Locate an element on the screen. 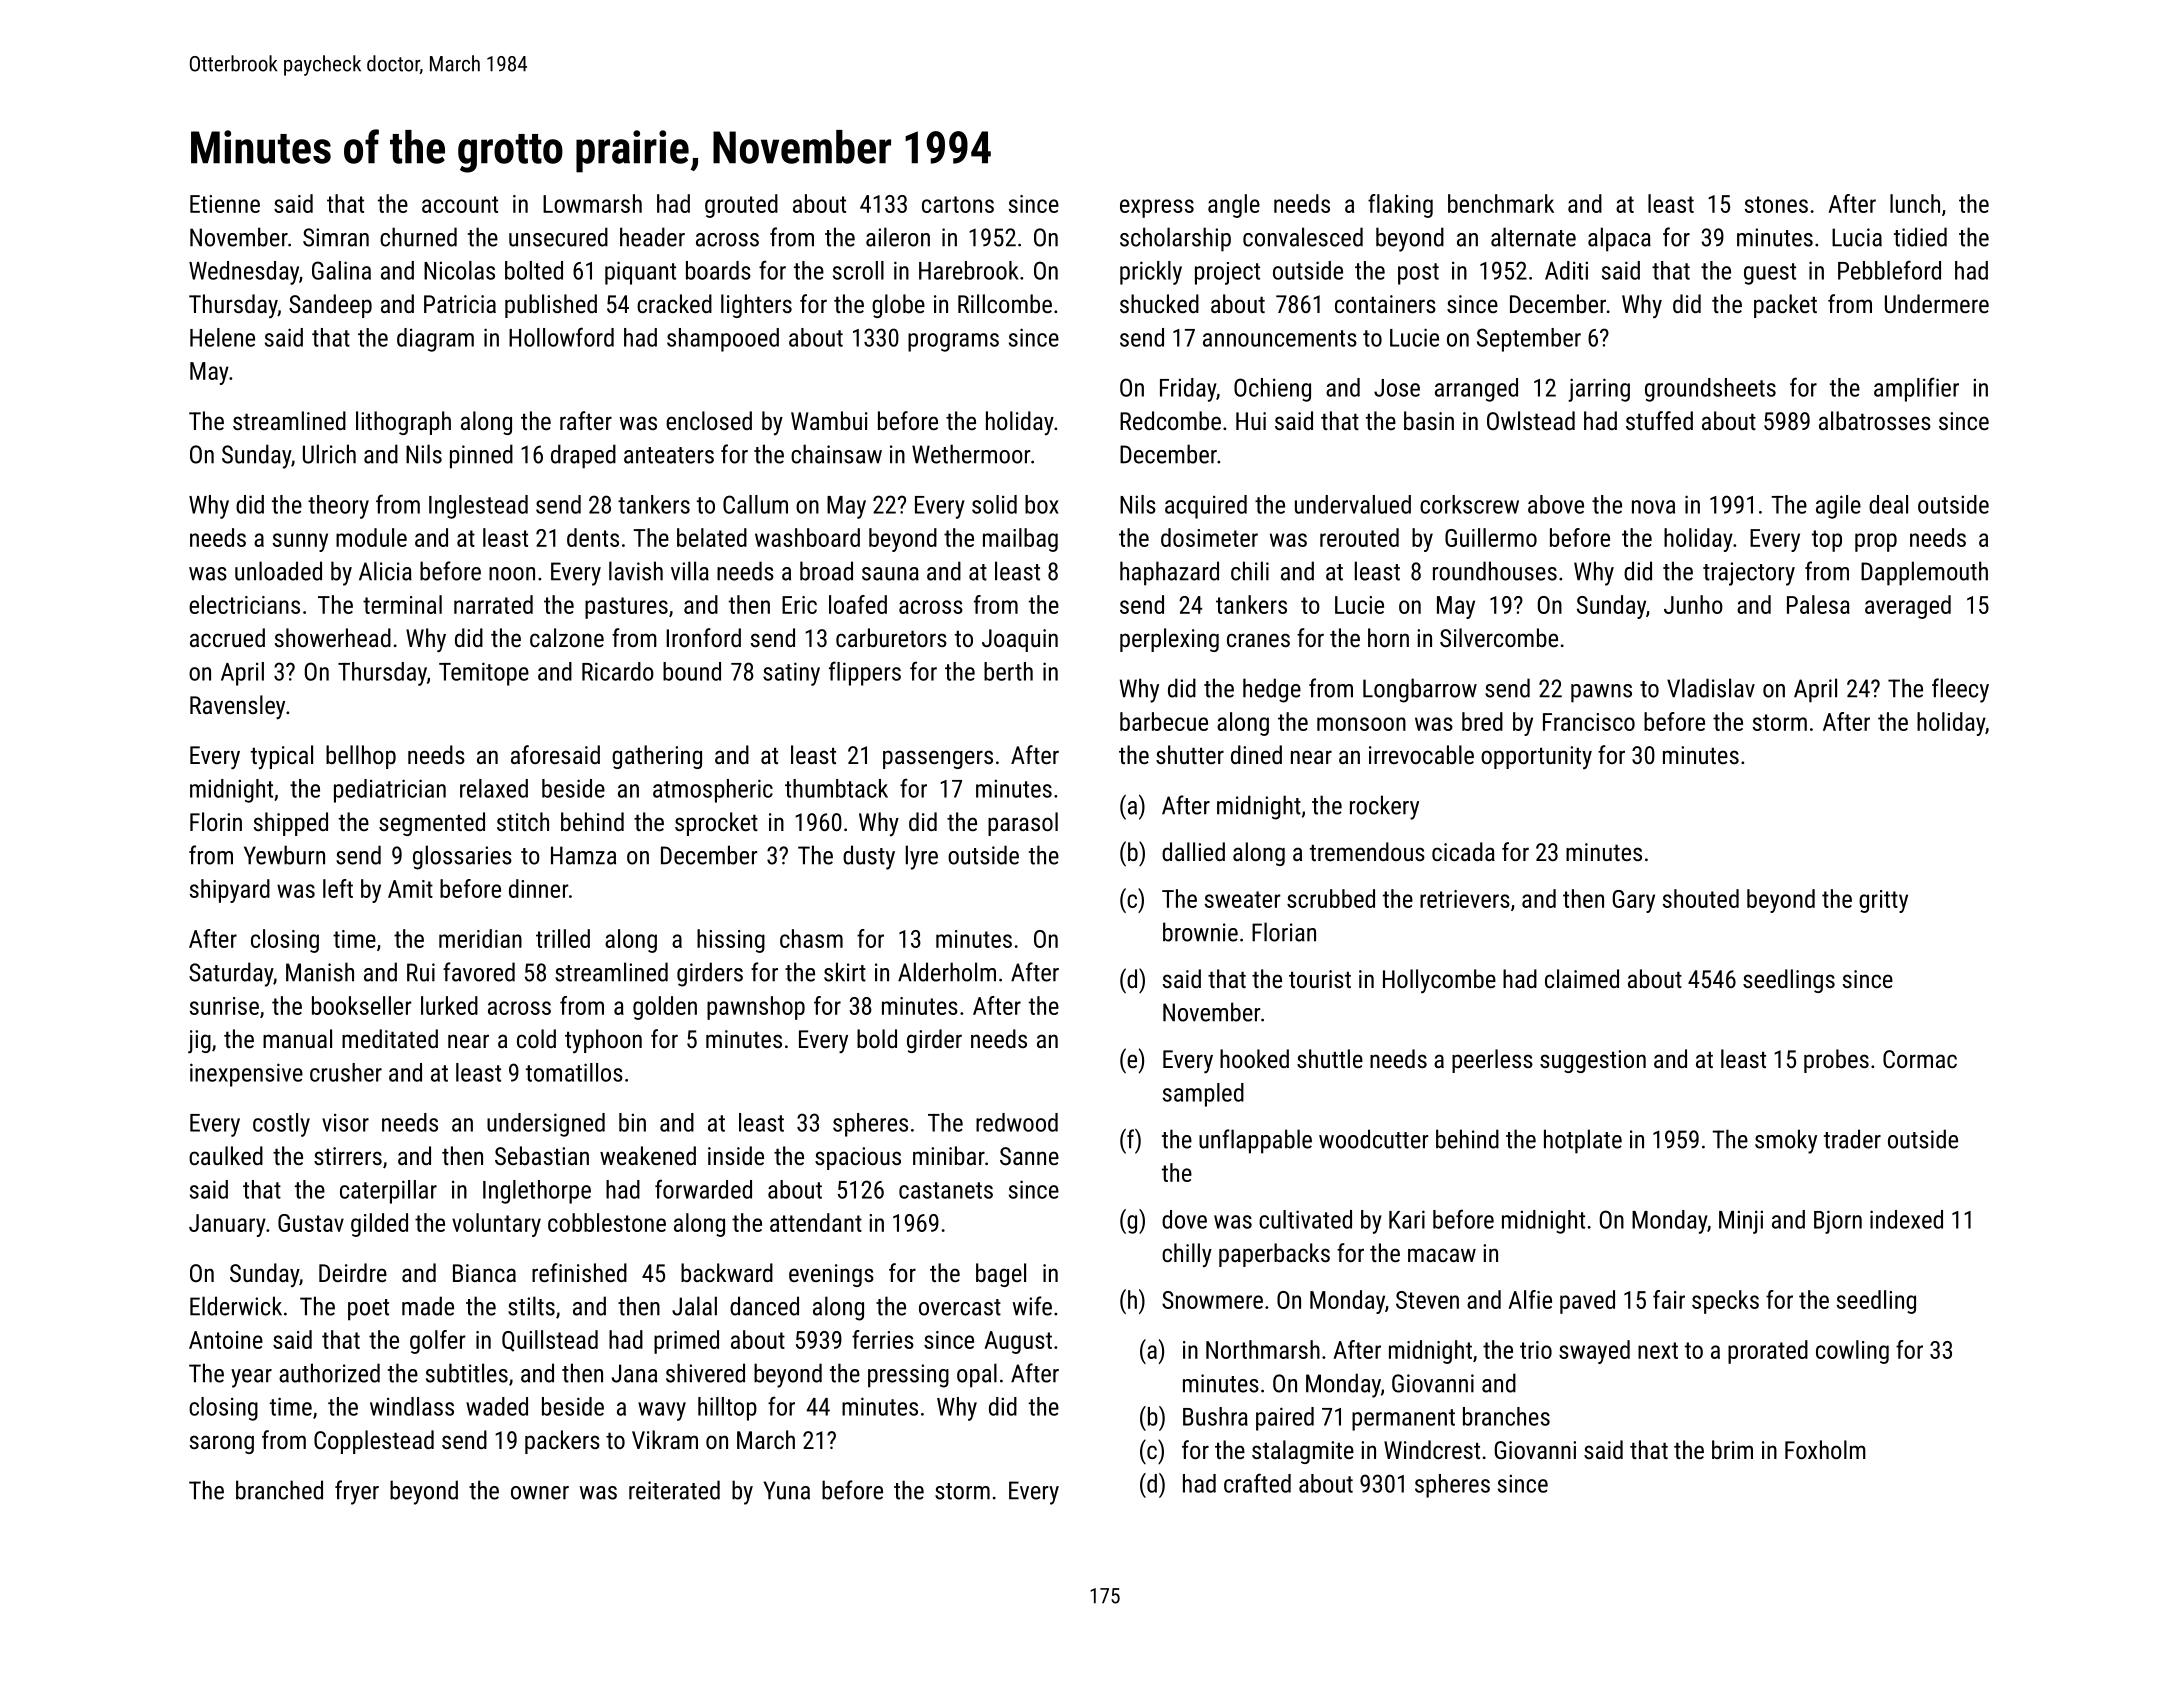 The image size is (2178, 1683). Foxholm is located at coordinates (1825, 1449).
